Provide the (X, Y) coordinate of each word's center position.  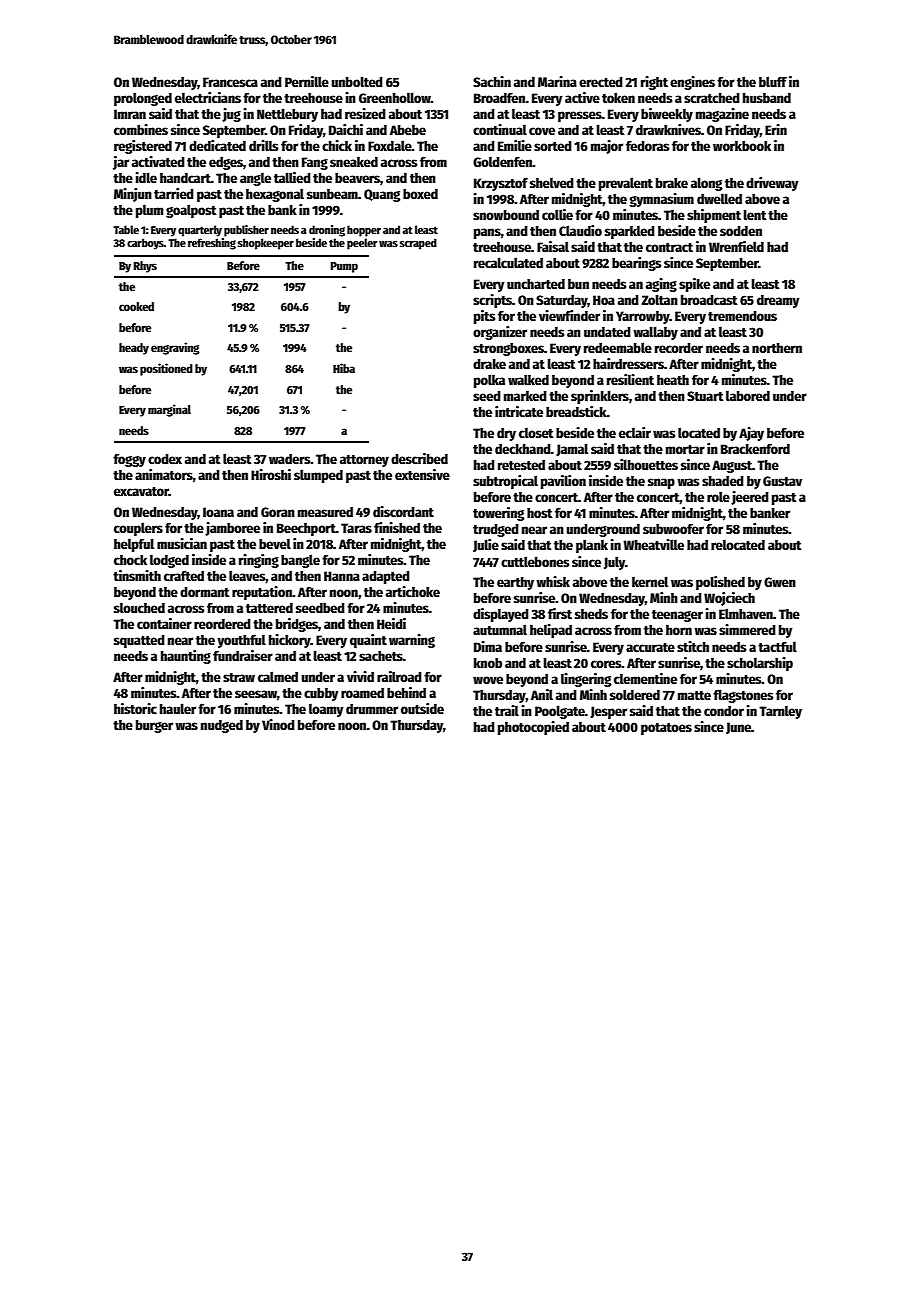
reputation (262, 593)
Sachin (492, 81)
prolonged (143, 99)
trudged (496, 530)
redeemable (618, 347)
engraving (175, 348)
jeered (750, 498)
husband (767, 98)
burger (154, 726)
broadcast (709, 300)
